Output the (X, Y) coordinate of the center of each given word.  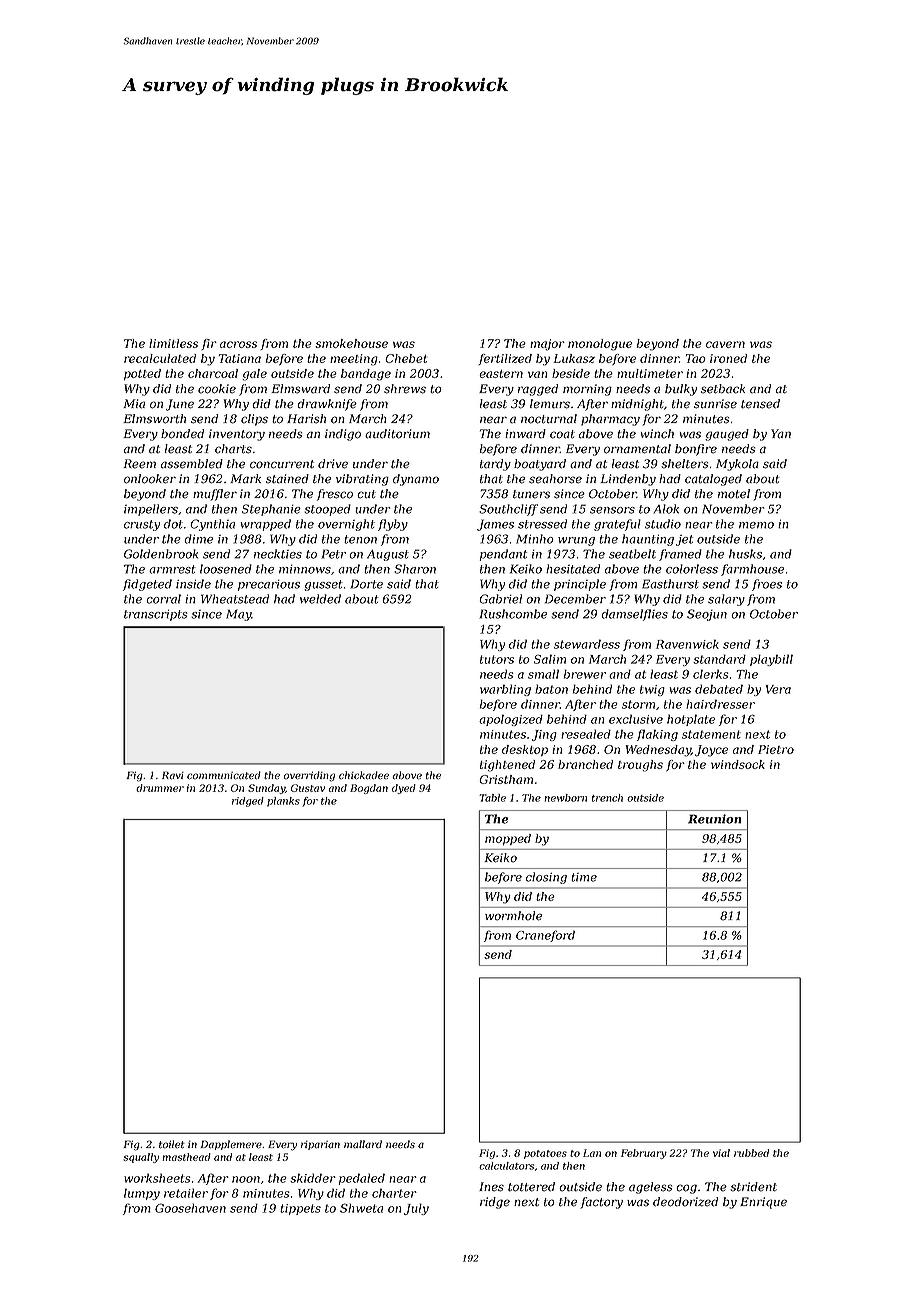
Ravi (173, 775)
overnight (346, 525)
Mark (245, 479)
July (416, 1209)
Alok (666, 509)
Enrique (763, 1203)
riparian (320, 1145)
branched (585, 764)
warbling (505, 690)
